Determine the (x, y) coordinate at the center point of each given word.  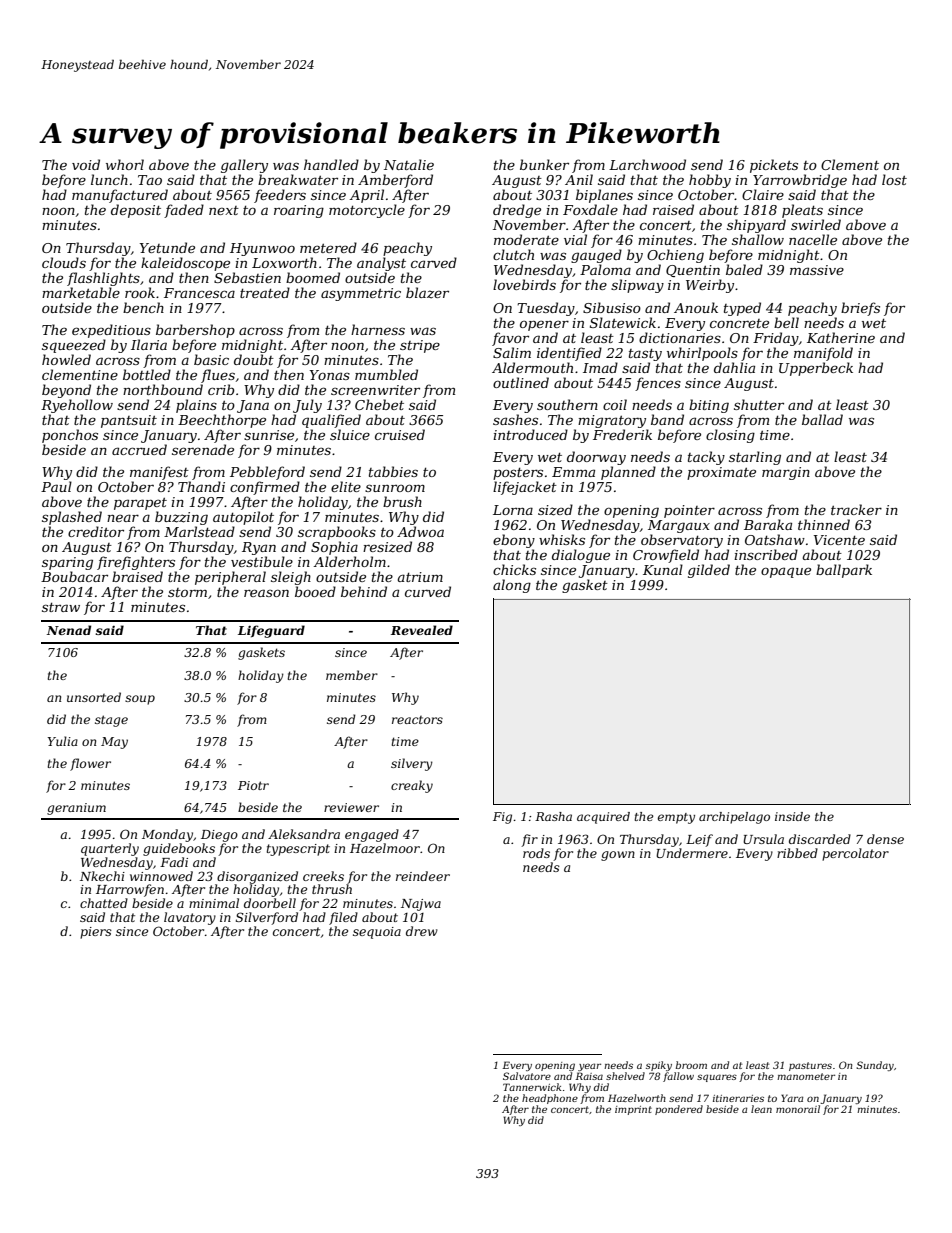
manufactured (120, 196)
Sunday (875, 1066)
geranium (76, 809)
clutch (513, 254)
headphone (550, 1099)
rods (536, 853)
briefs (860, 309)
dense (885, 839)
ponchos (70, 436)
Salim (512, 352)
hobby (710, 181)
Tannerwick (532, 1087)
